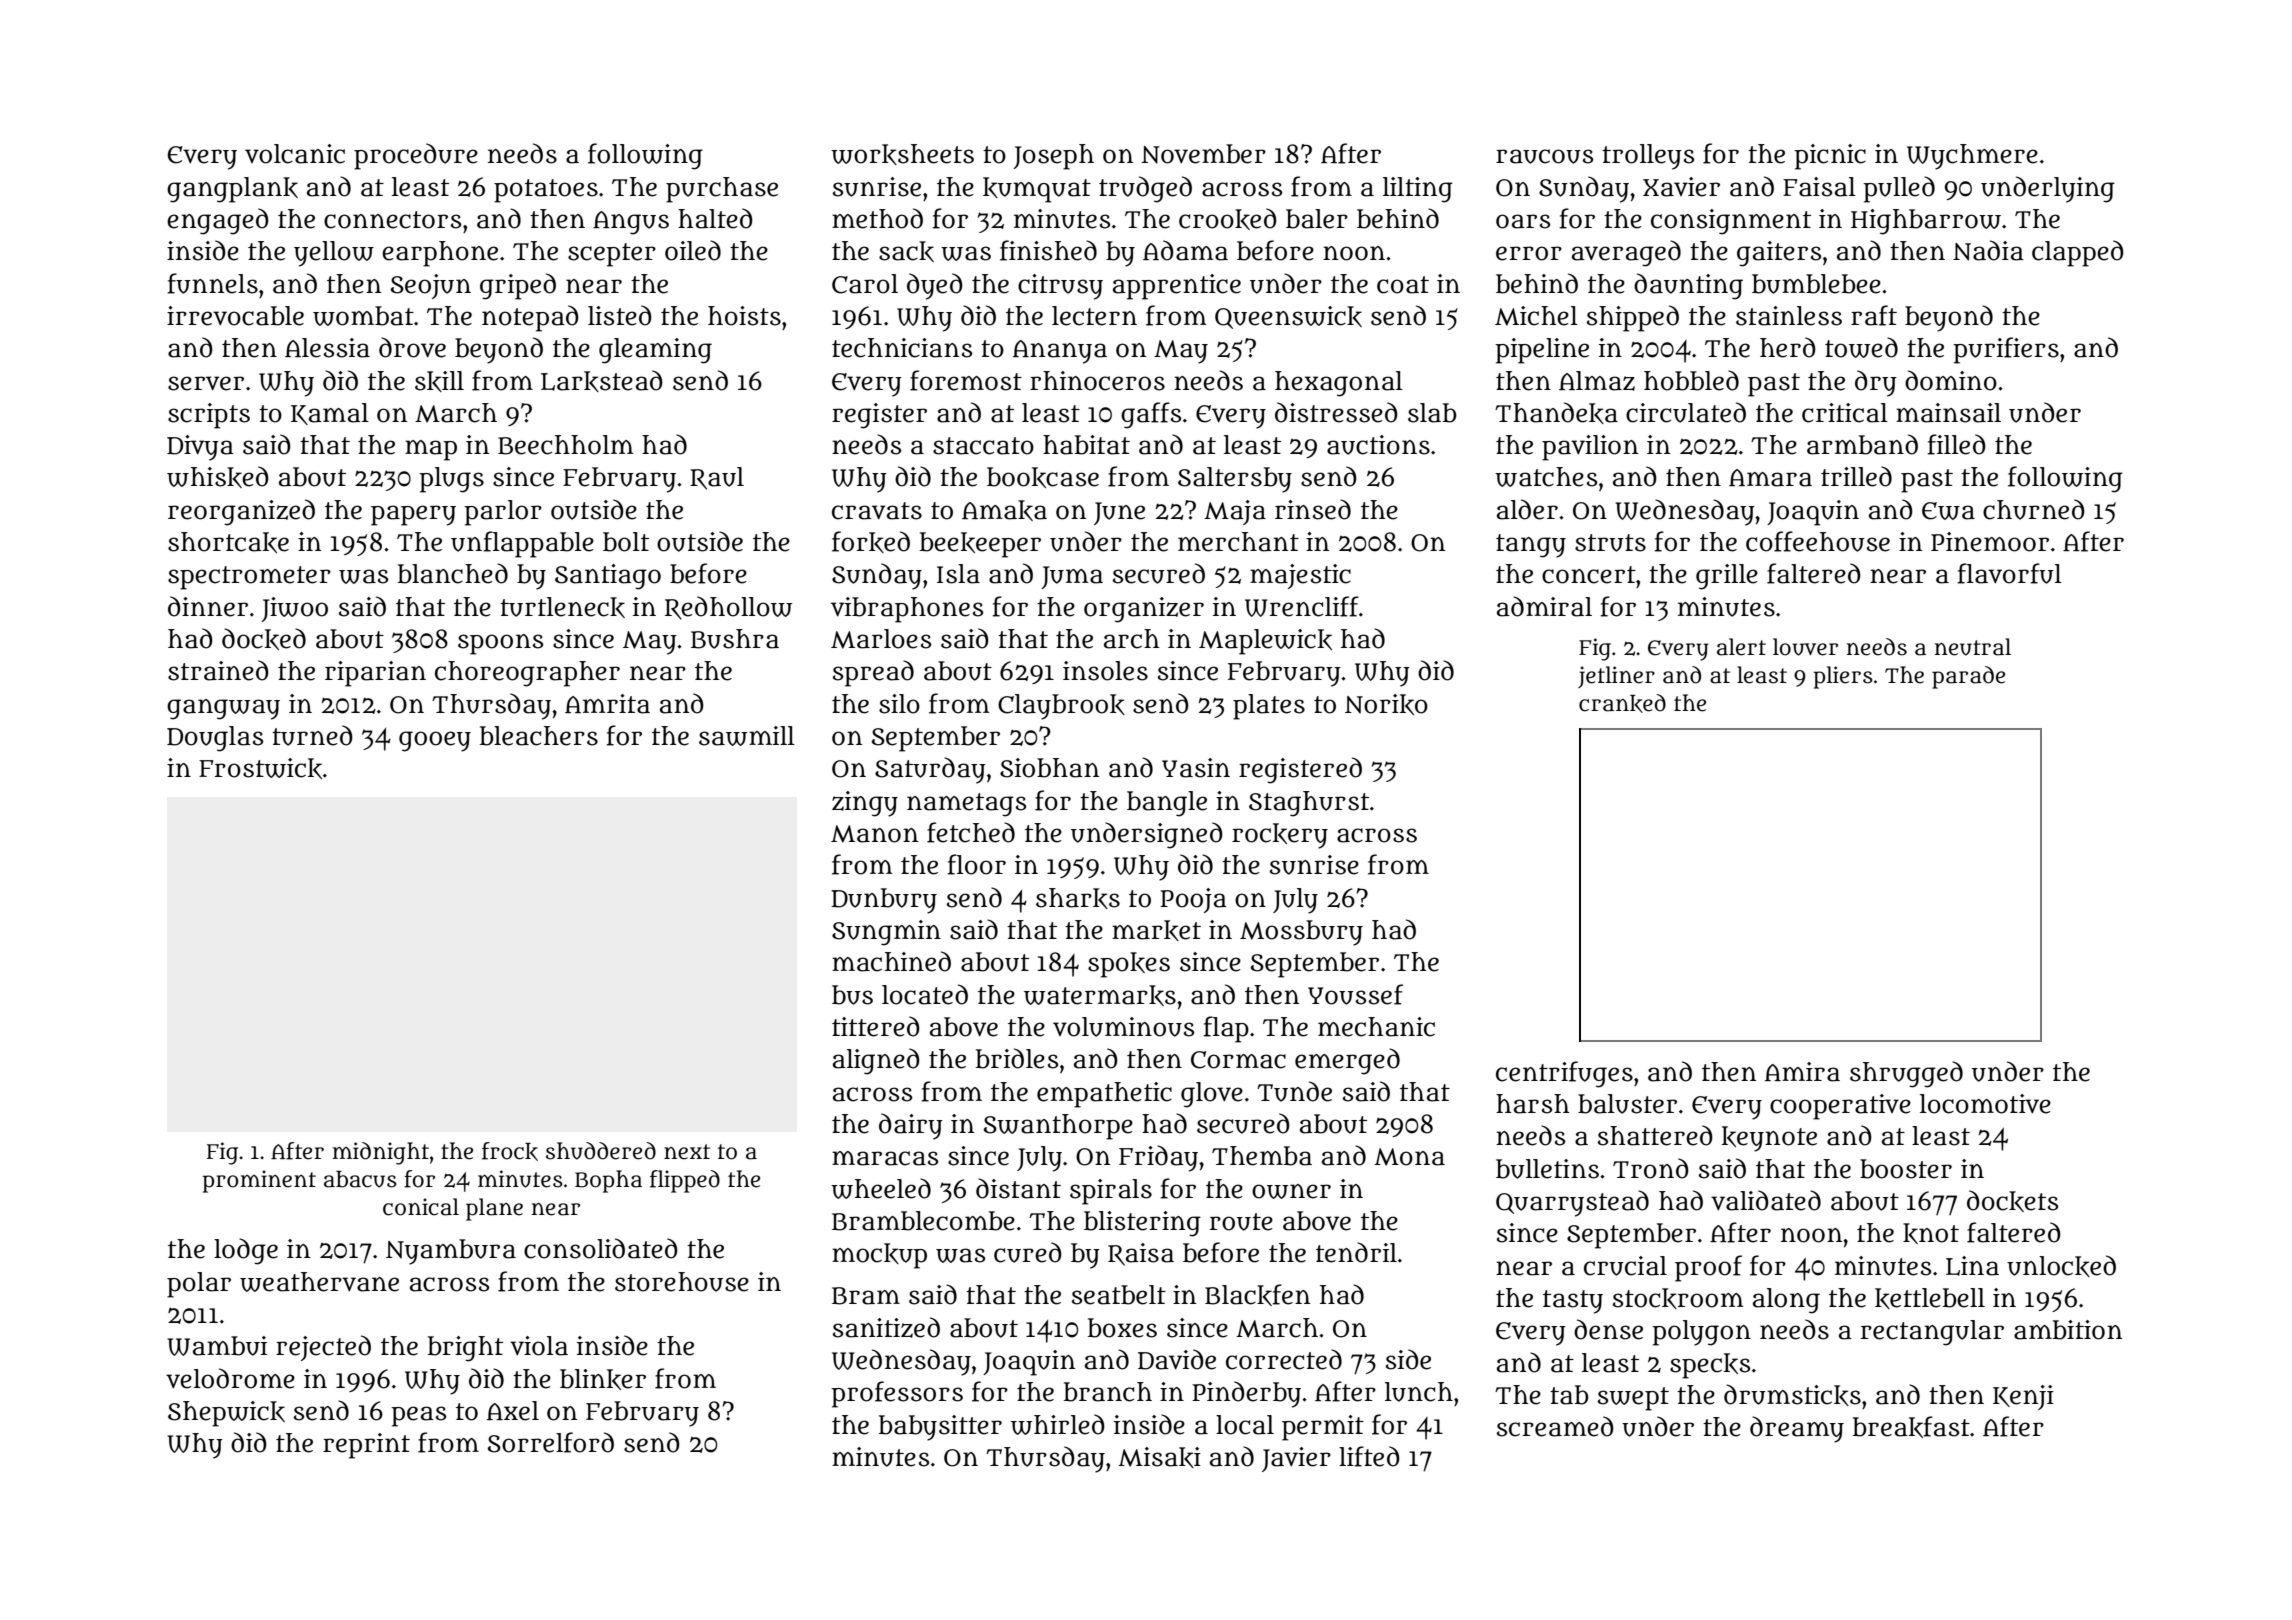 The width and height of the document is (2292, 1620). I want to click on tasty, so click(1573, 1302).
